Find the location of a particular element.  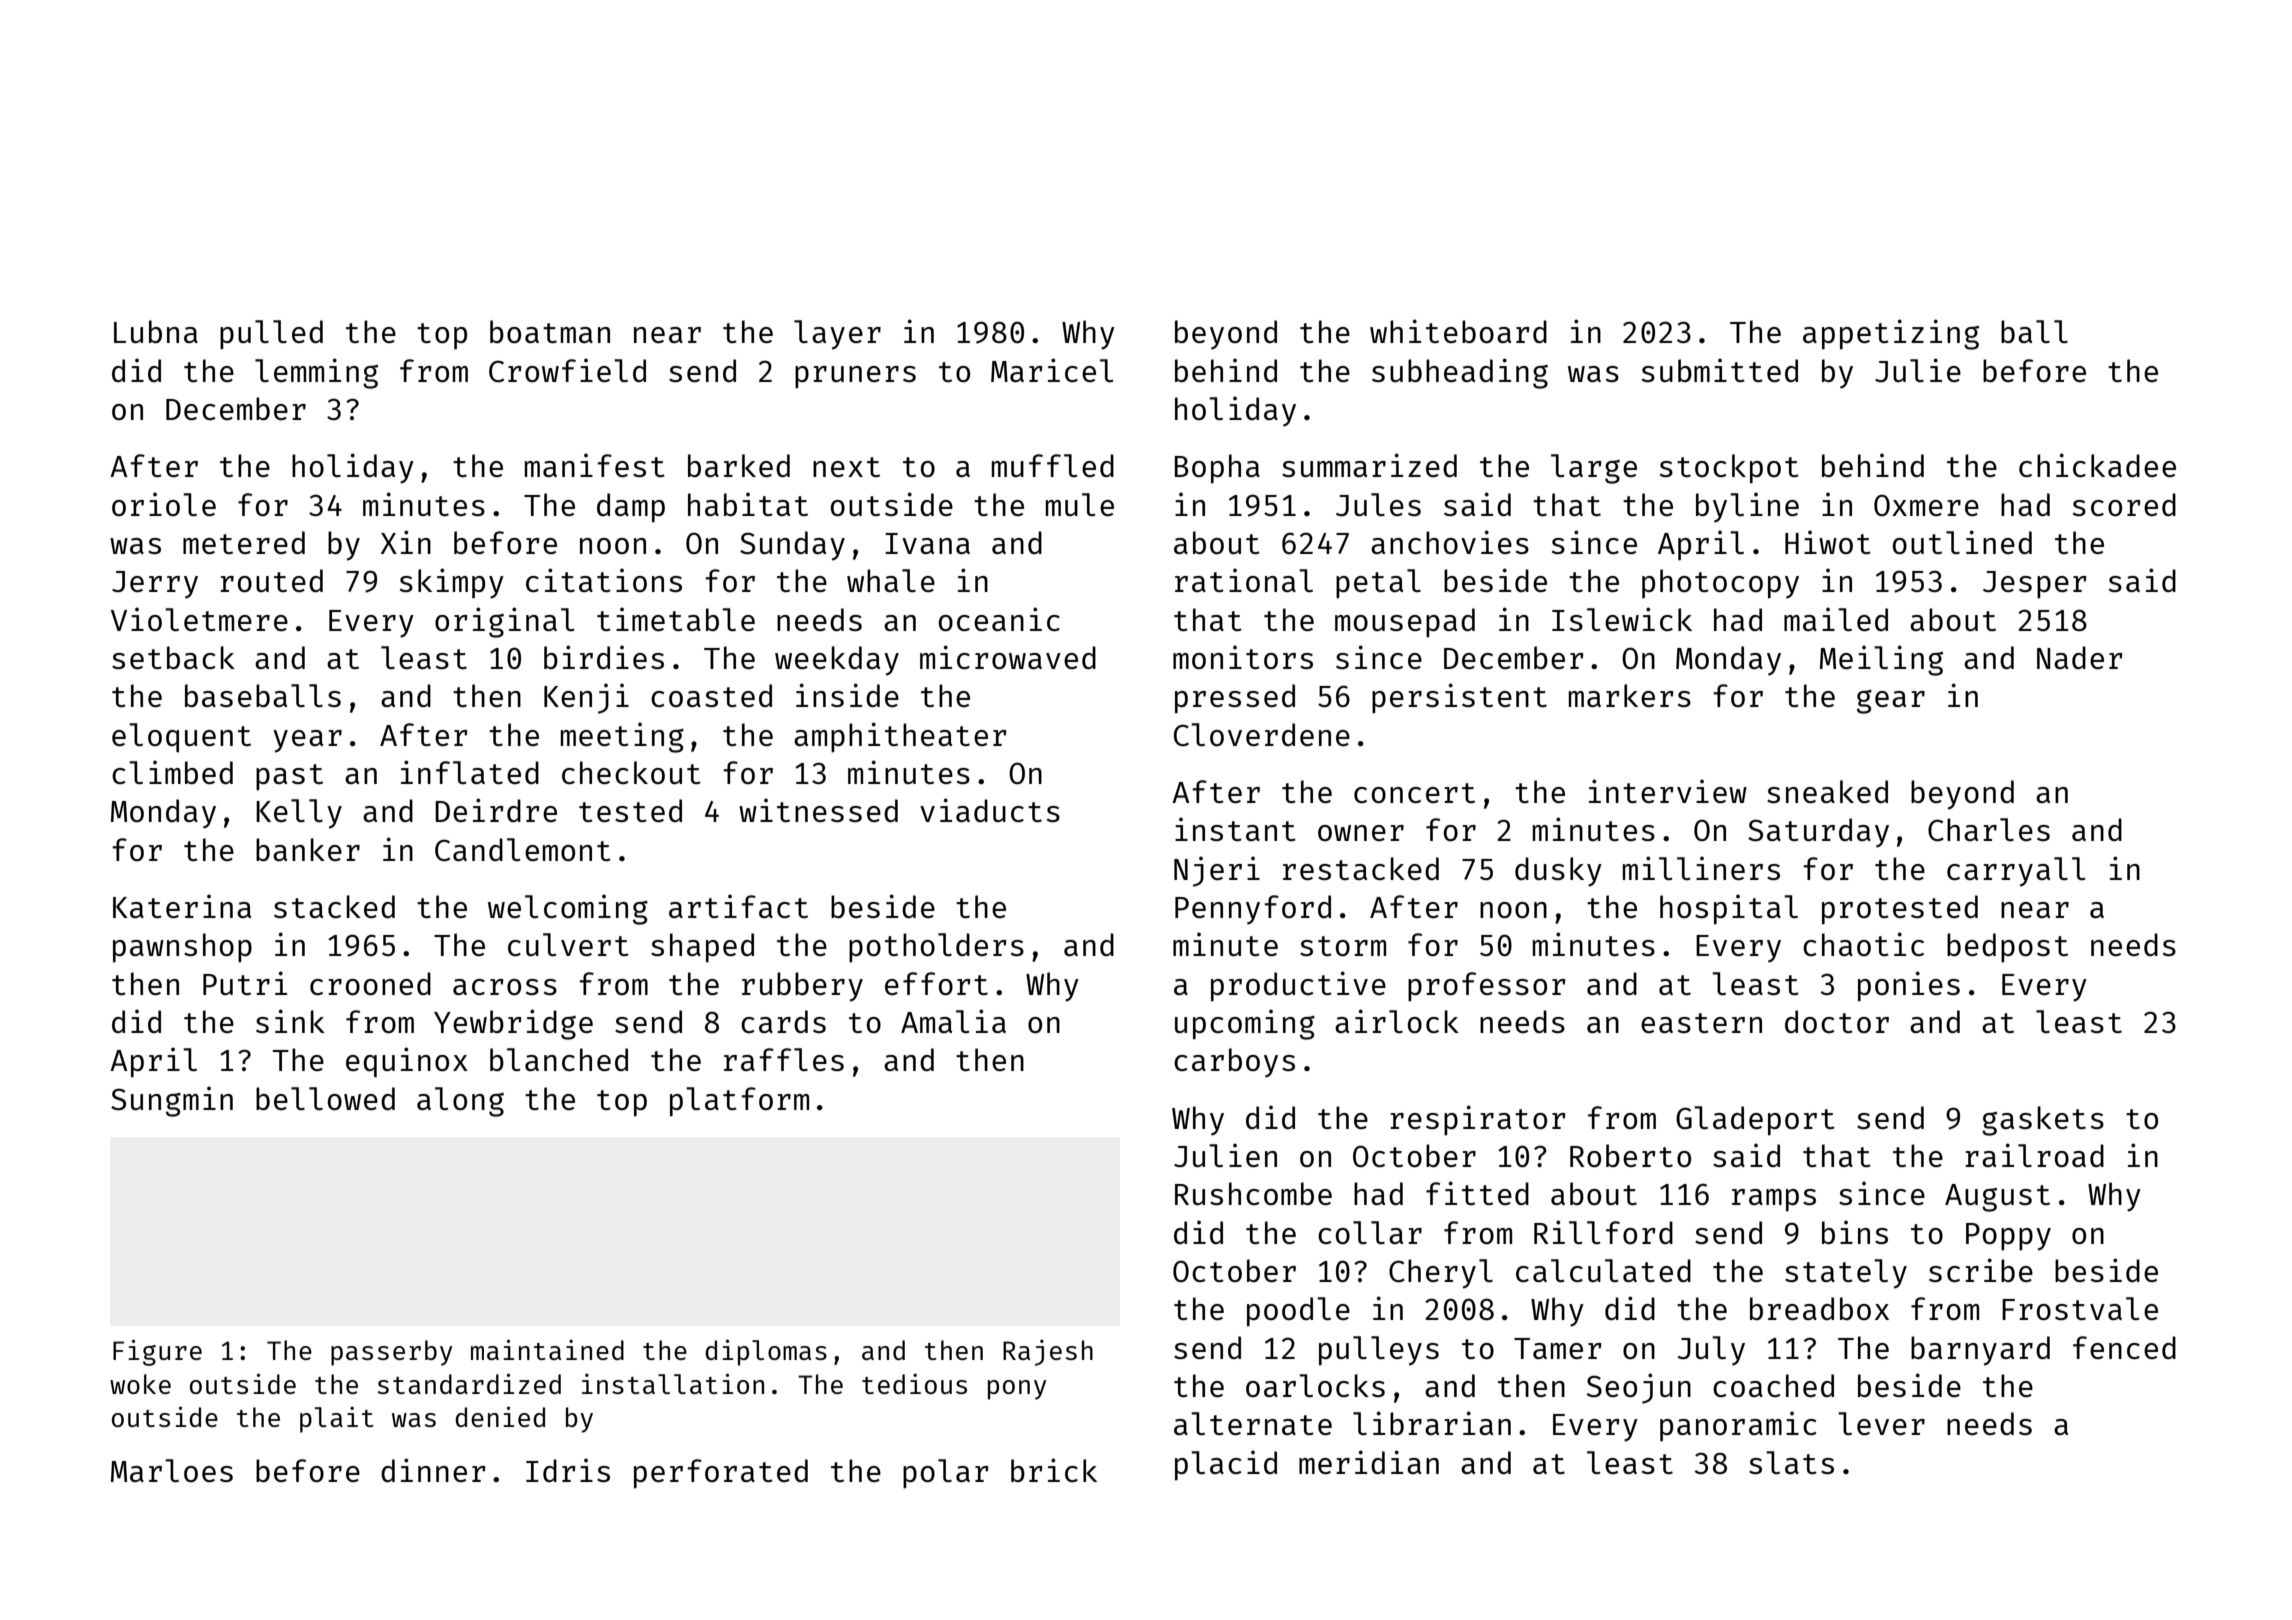

setback is located at coordinates (173, 657).
